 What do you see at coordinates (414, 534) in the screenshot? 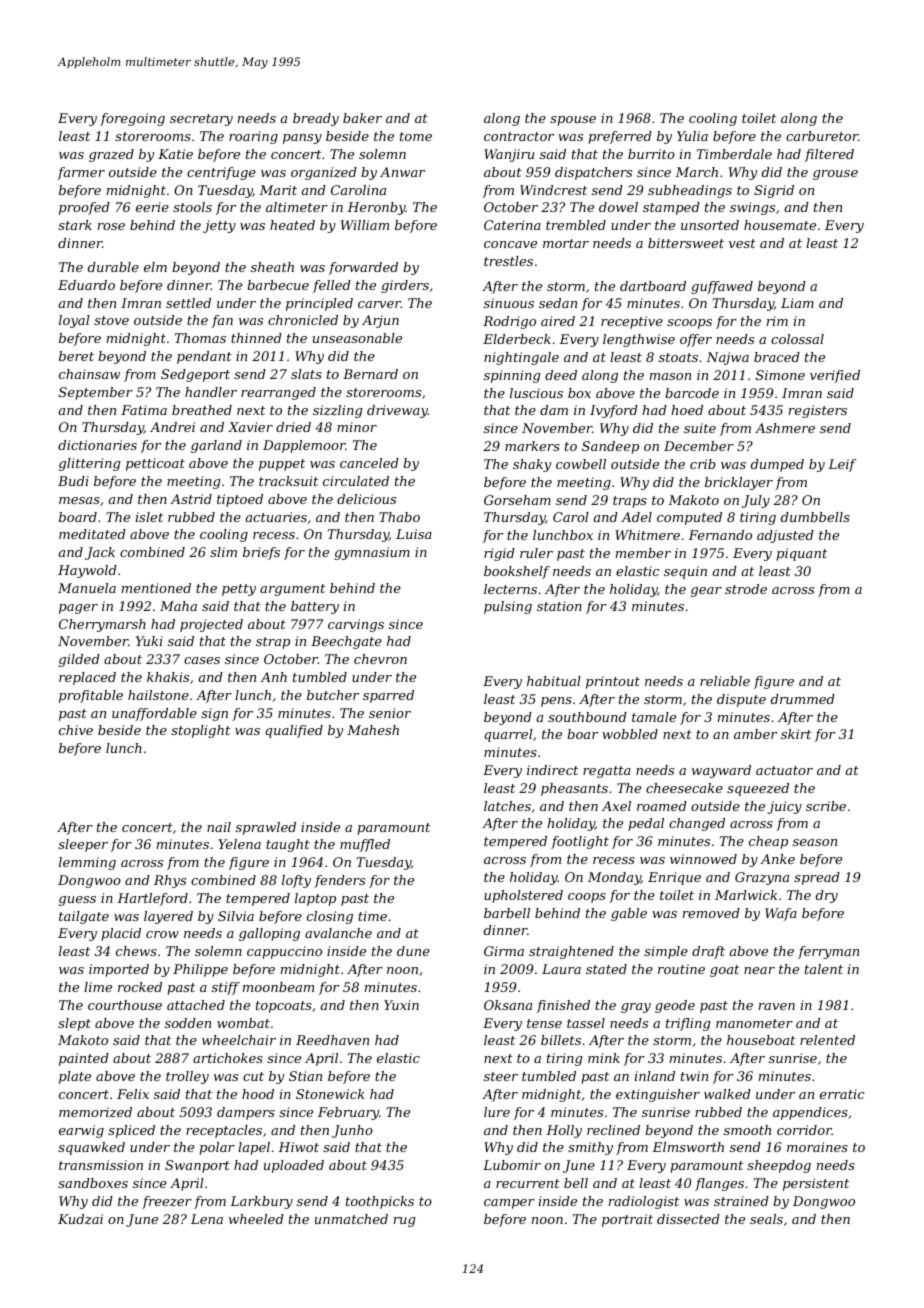
I see `Luisa` at bounding box center [414, 534].
